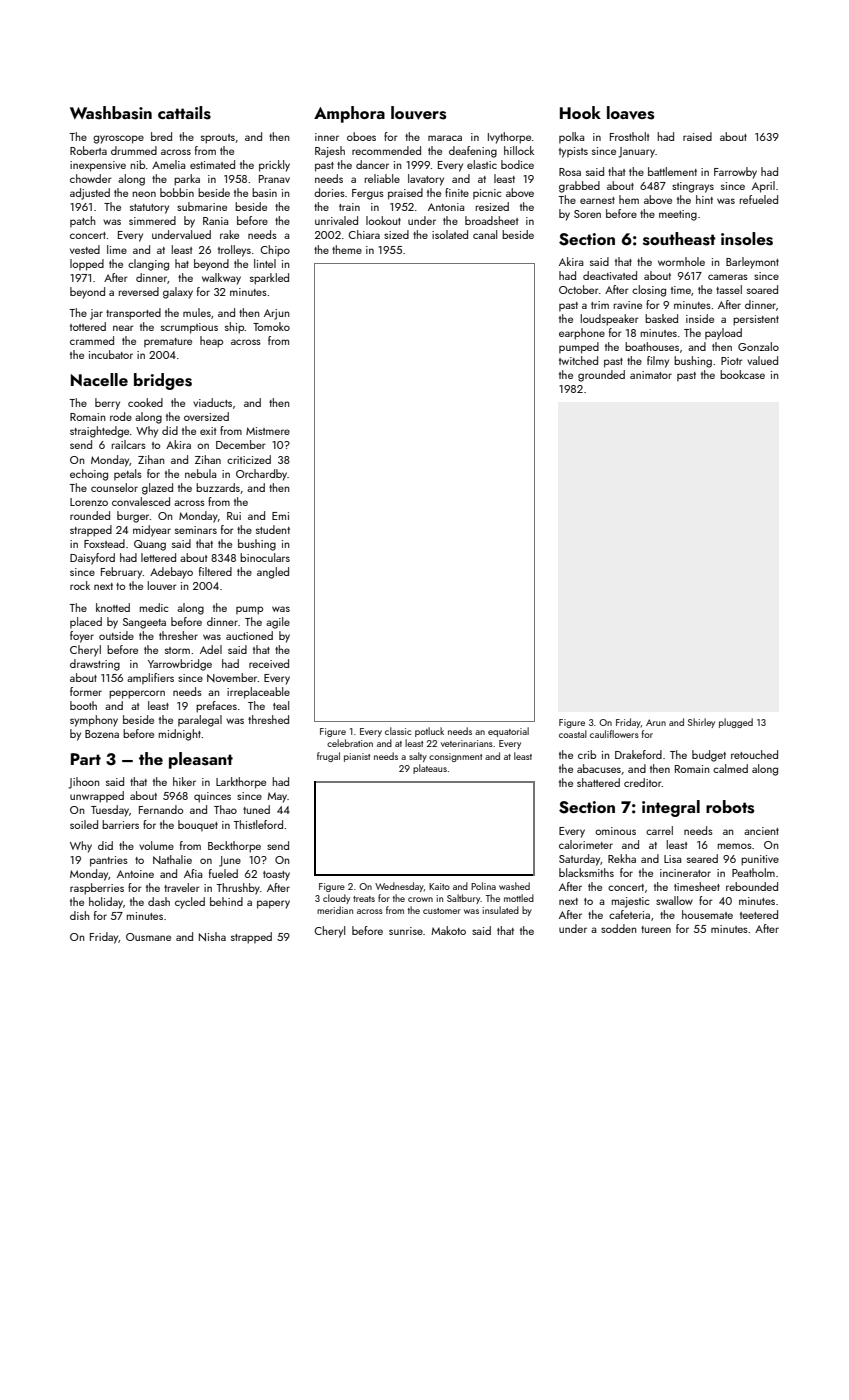 This screenshot has width=849, height=1400. What do you see at coordinates (742, 374) in the screenshot?
I see `bookcase` at bounding box center [742, 374].
